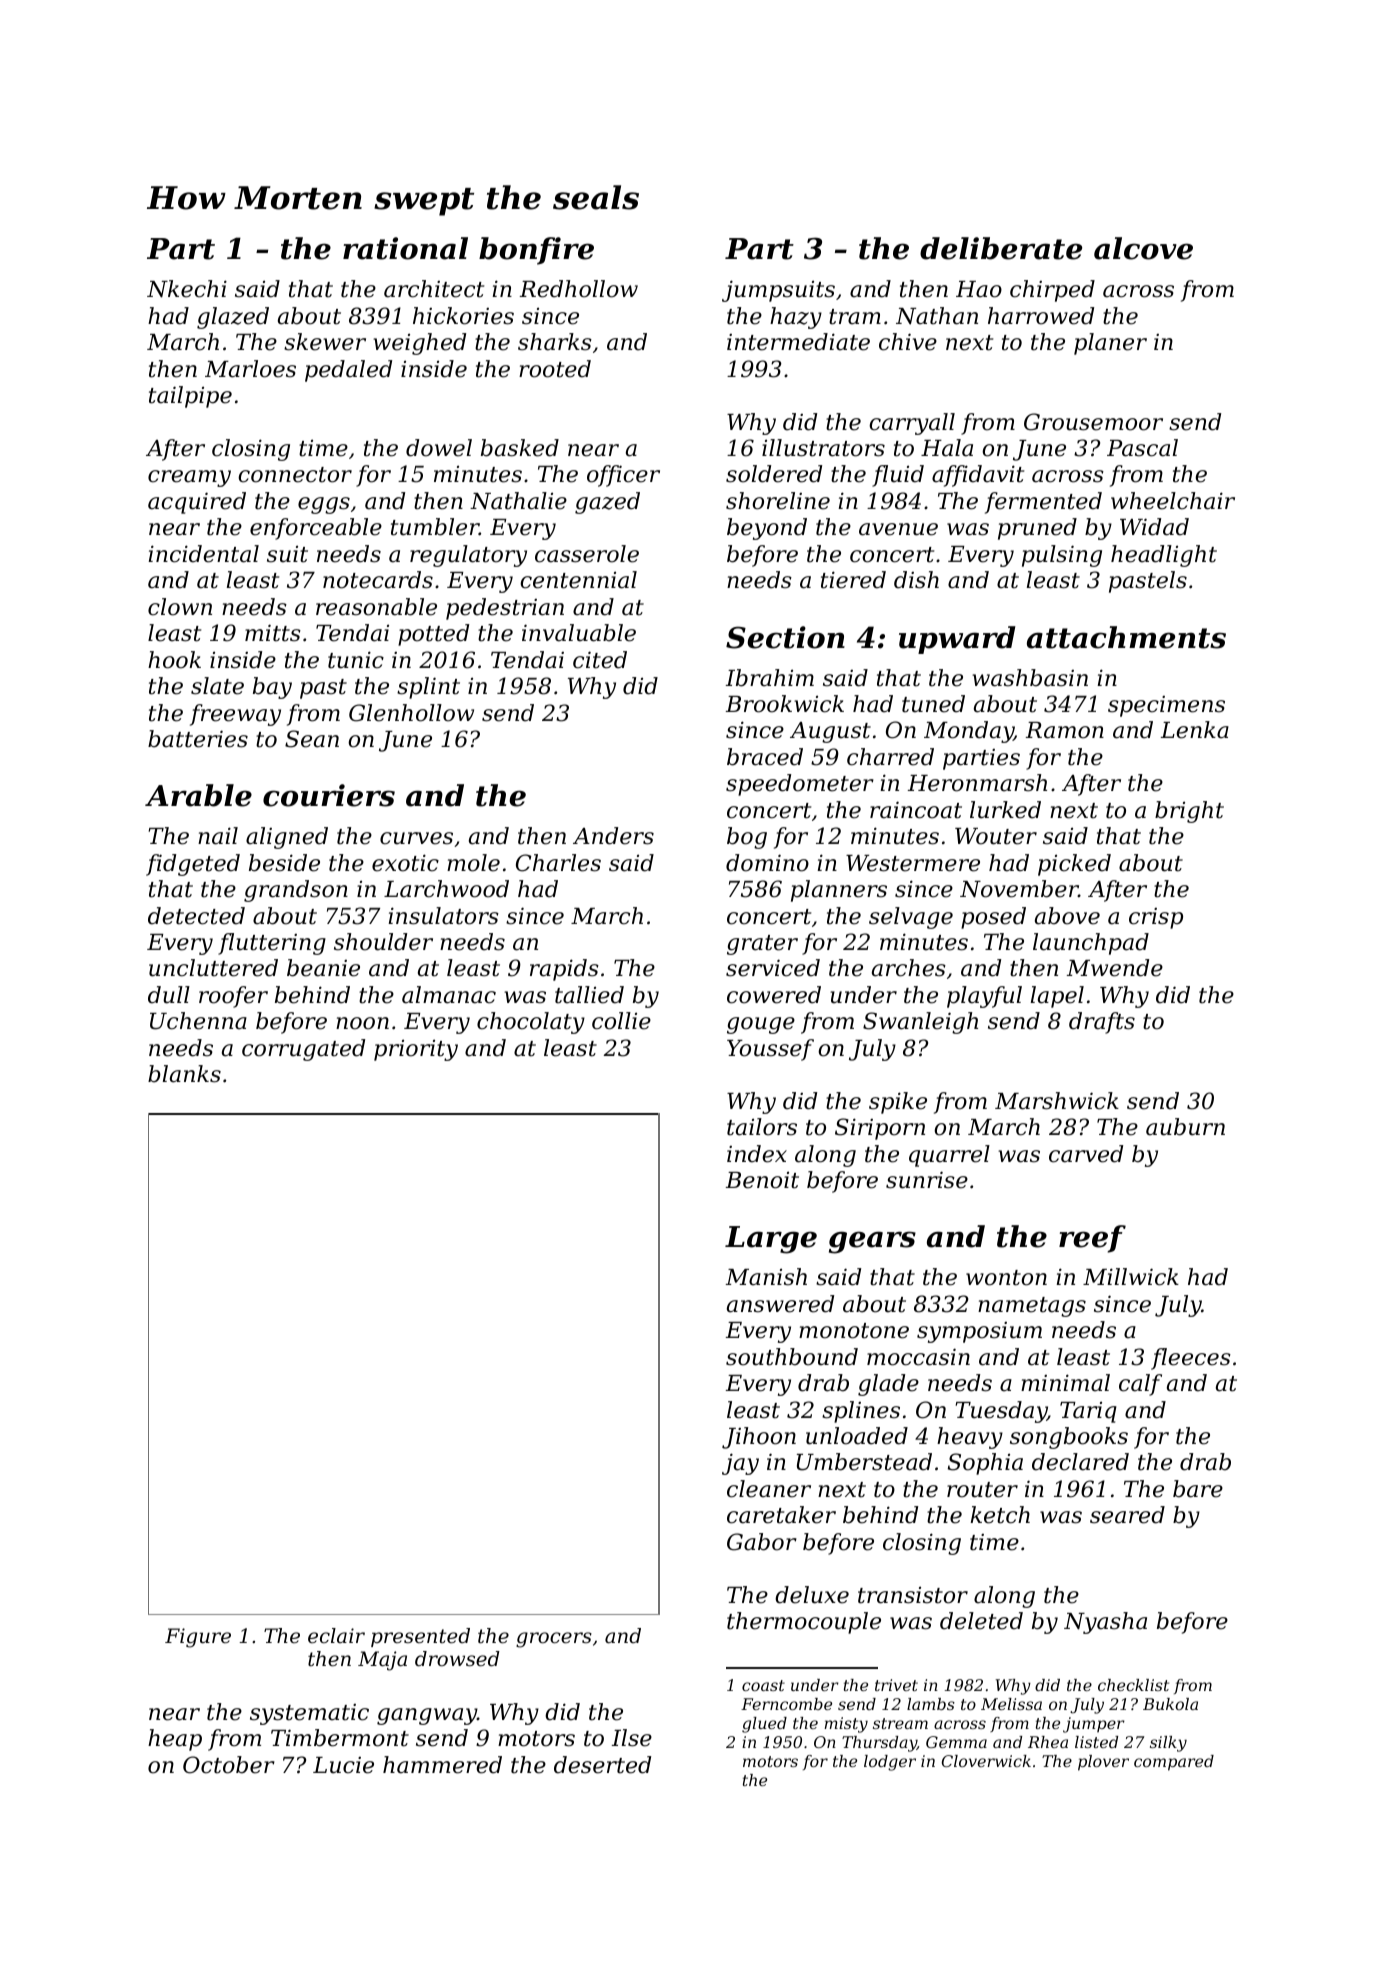  I want to click on wonton, so click(1006, 1278).
